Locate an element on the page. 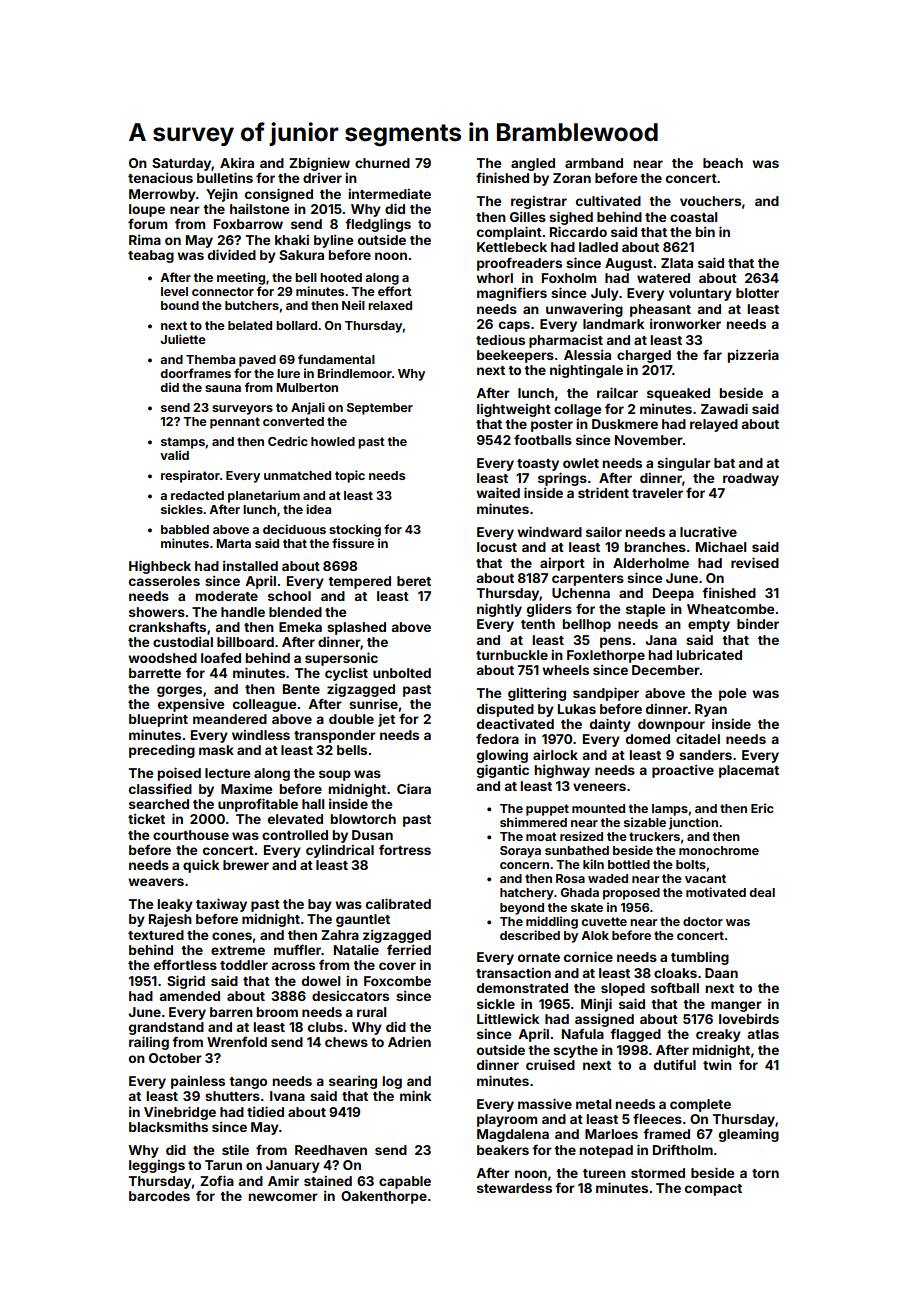  newcomer is located at coordinates (283, 1197).
